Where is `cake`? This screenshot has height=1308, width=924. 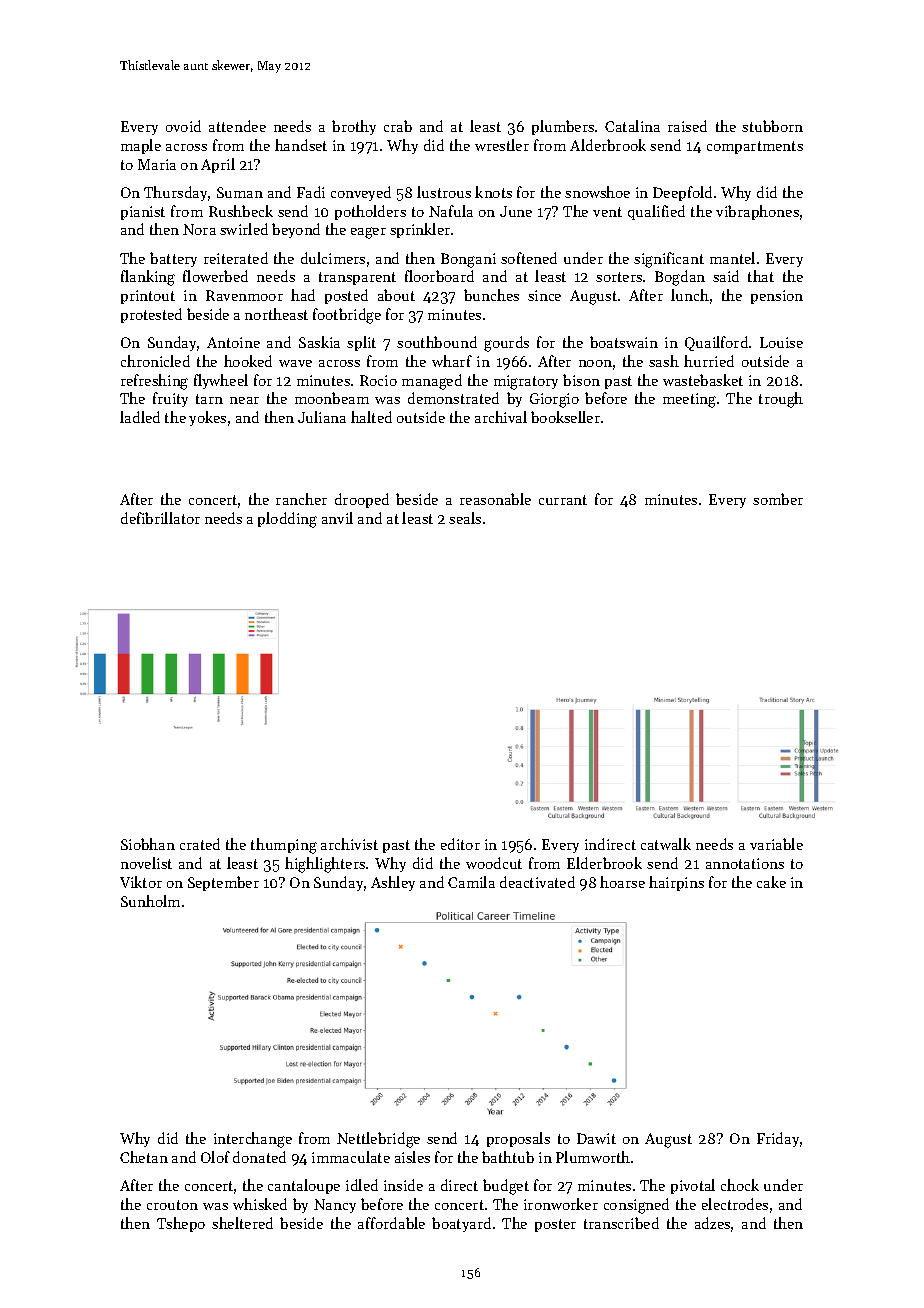 cake is located at coordinates (771, 882).
